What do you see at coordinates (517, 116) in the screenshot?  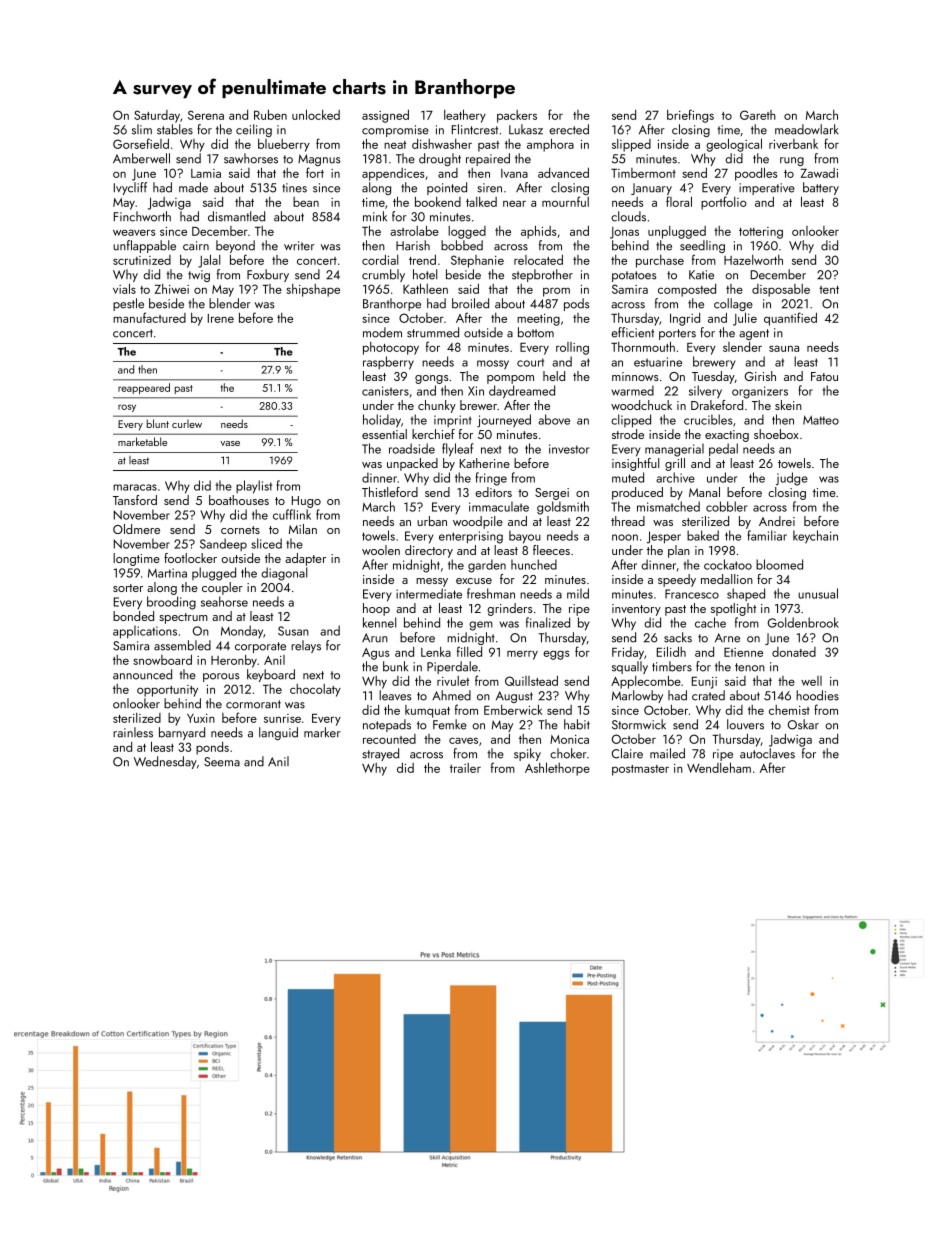 I see `packers` at bounding box center [517, 116].
